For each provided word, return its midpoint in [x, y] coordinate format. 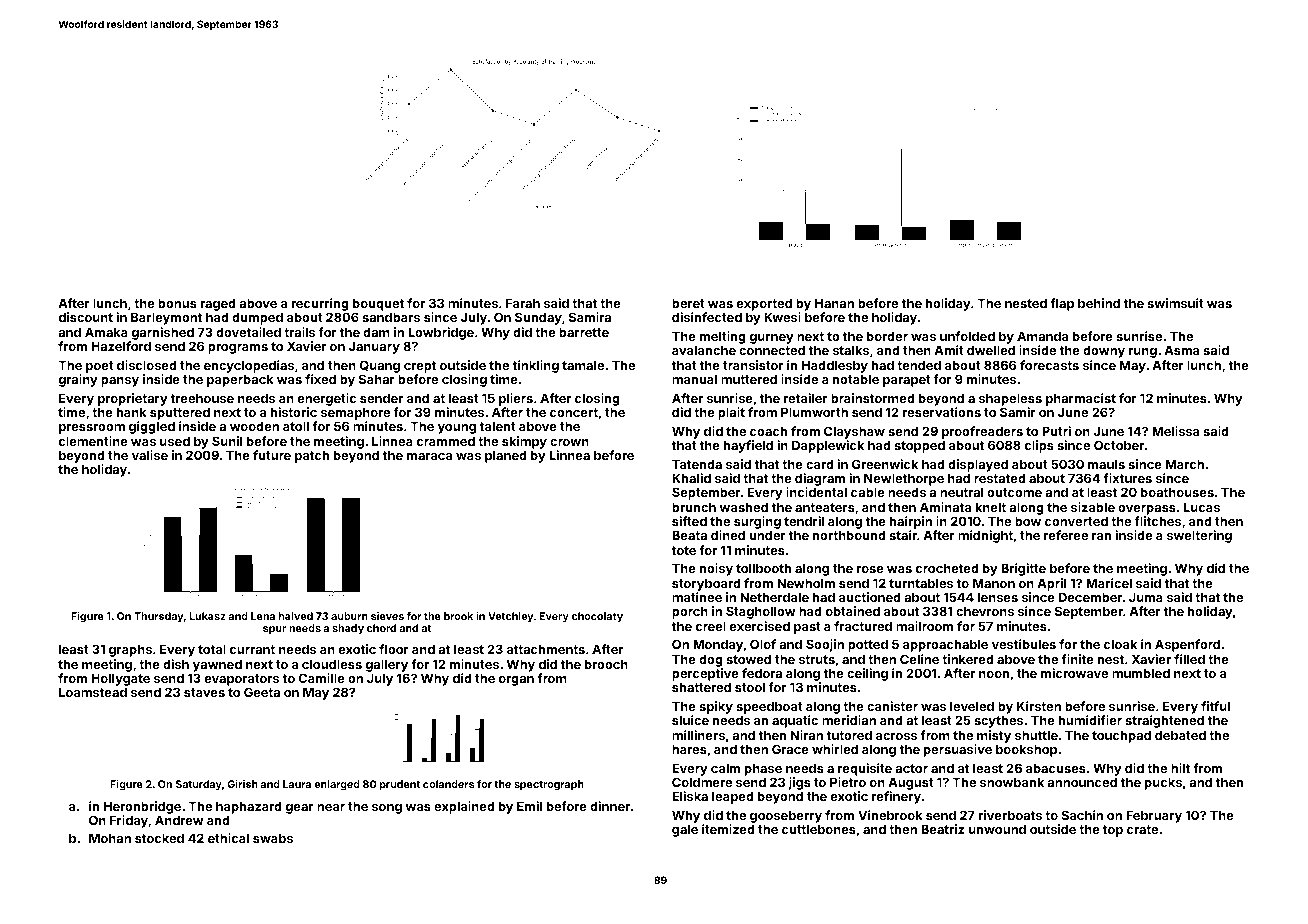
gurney [772, 339]
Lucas [1202, 507]
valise [150, 455]
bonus [177, 303]
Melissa [1175, 431]
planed [506, 456]
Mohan [110, 838]
